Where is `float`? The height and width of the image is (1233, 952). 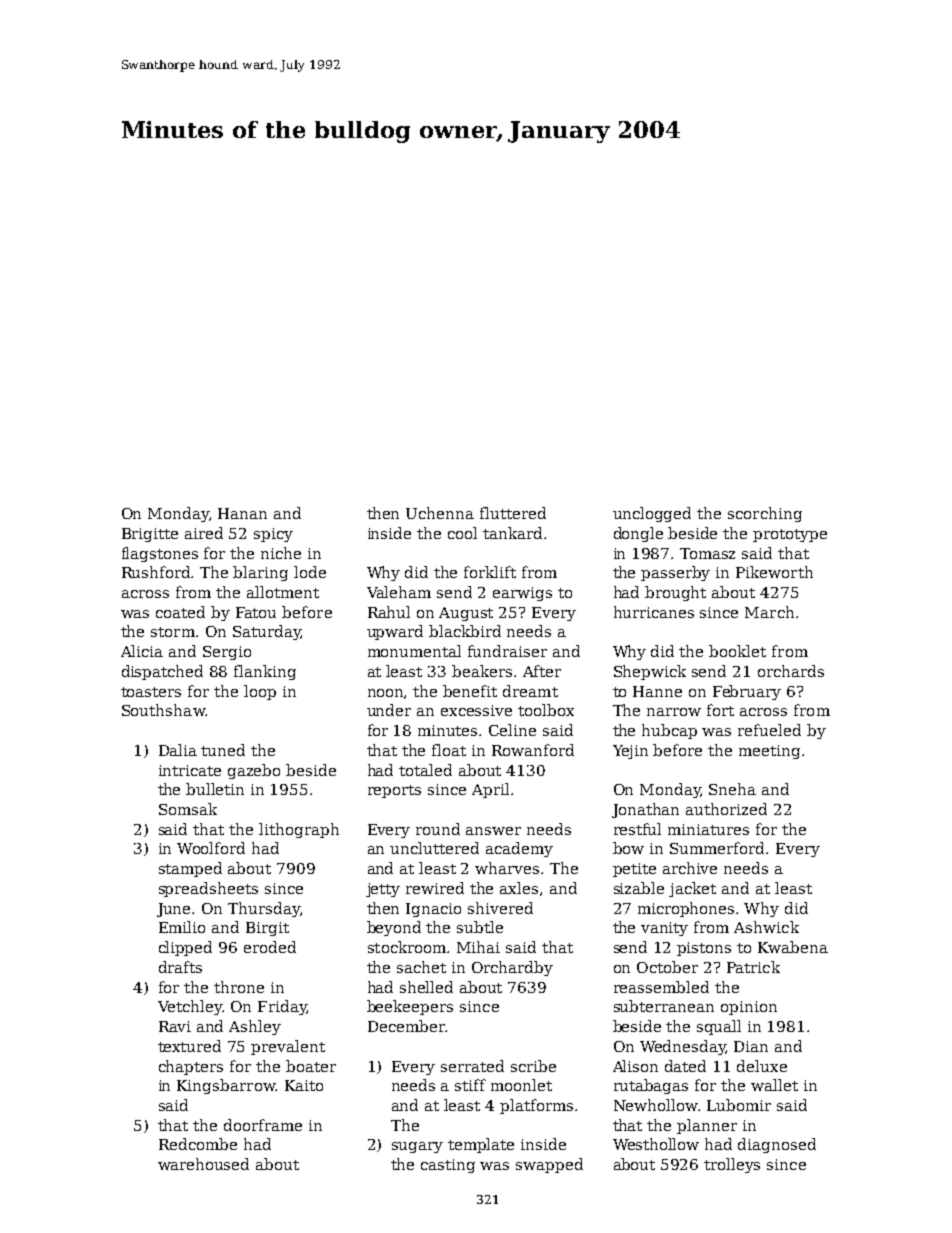
float is located at coordinates (449, 750).
